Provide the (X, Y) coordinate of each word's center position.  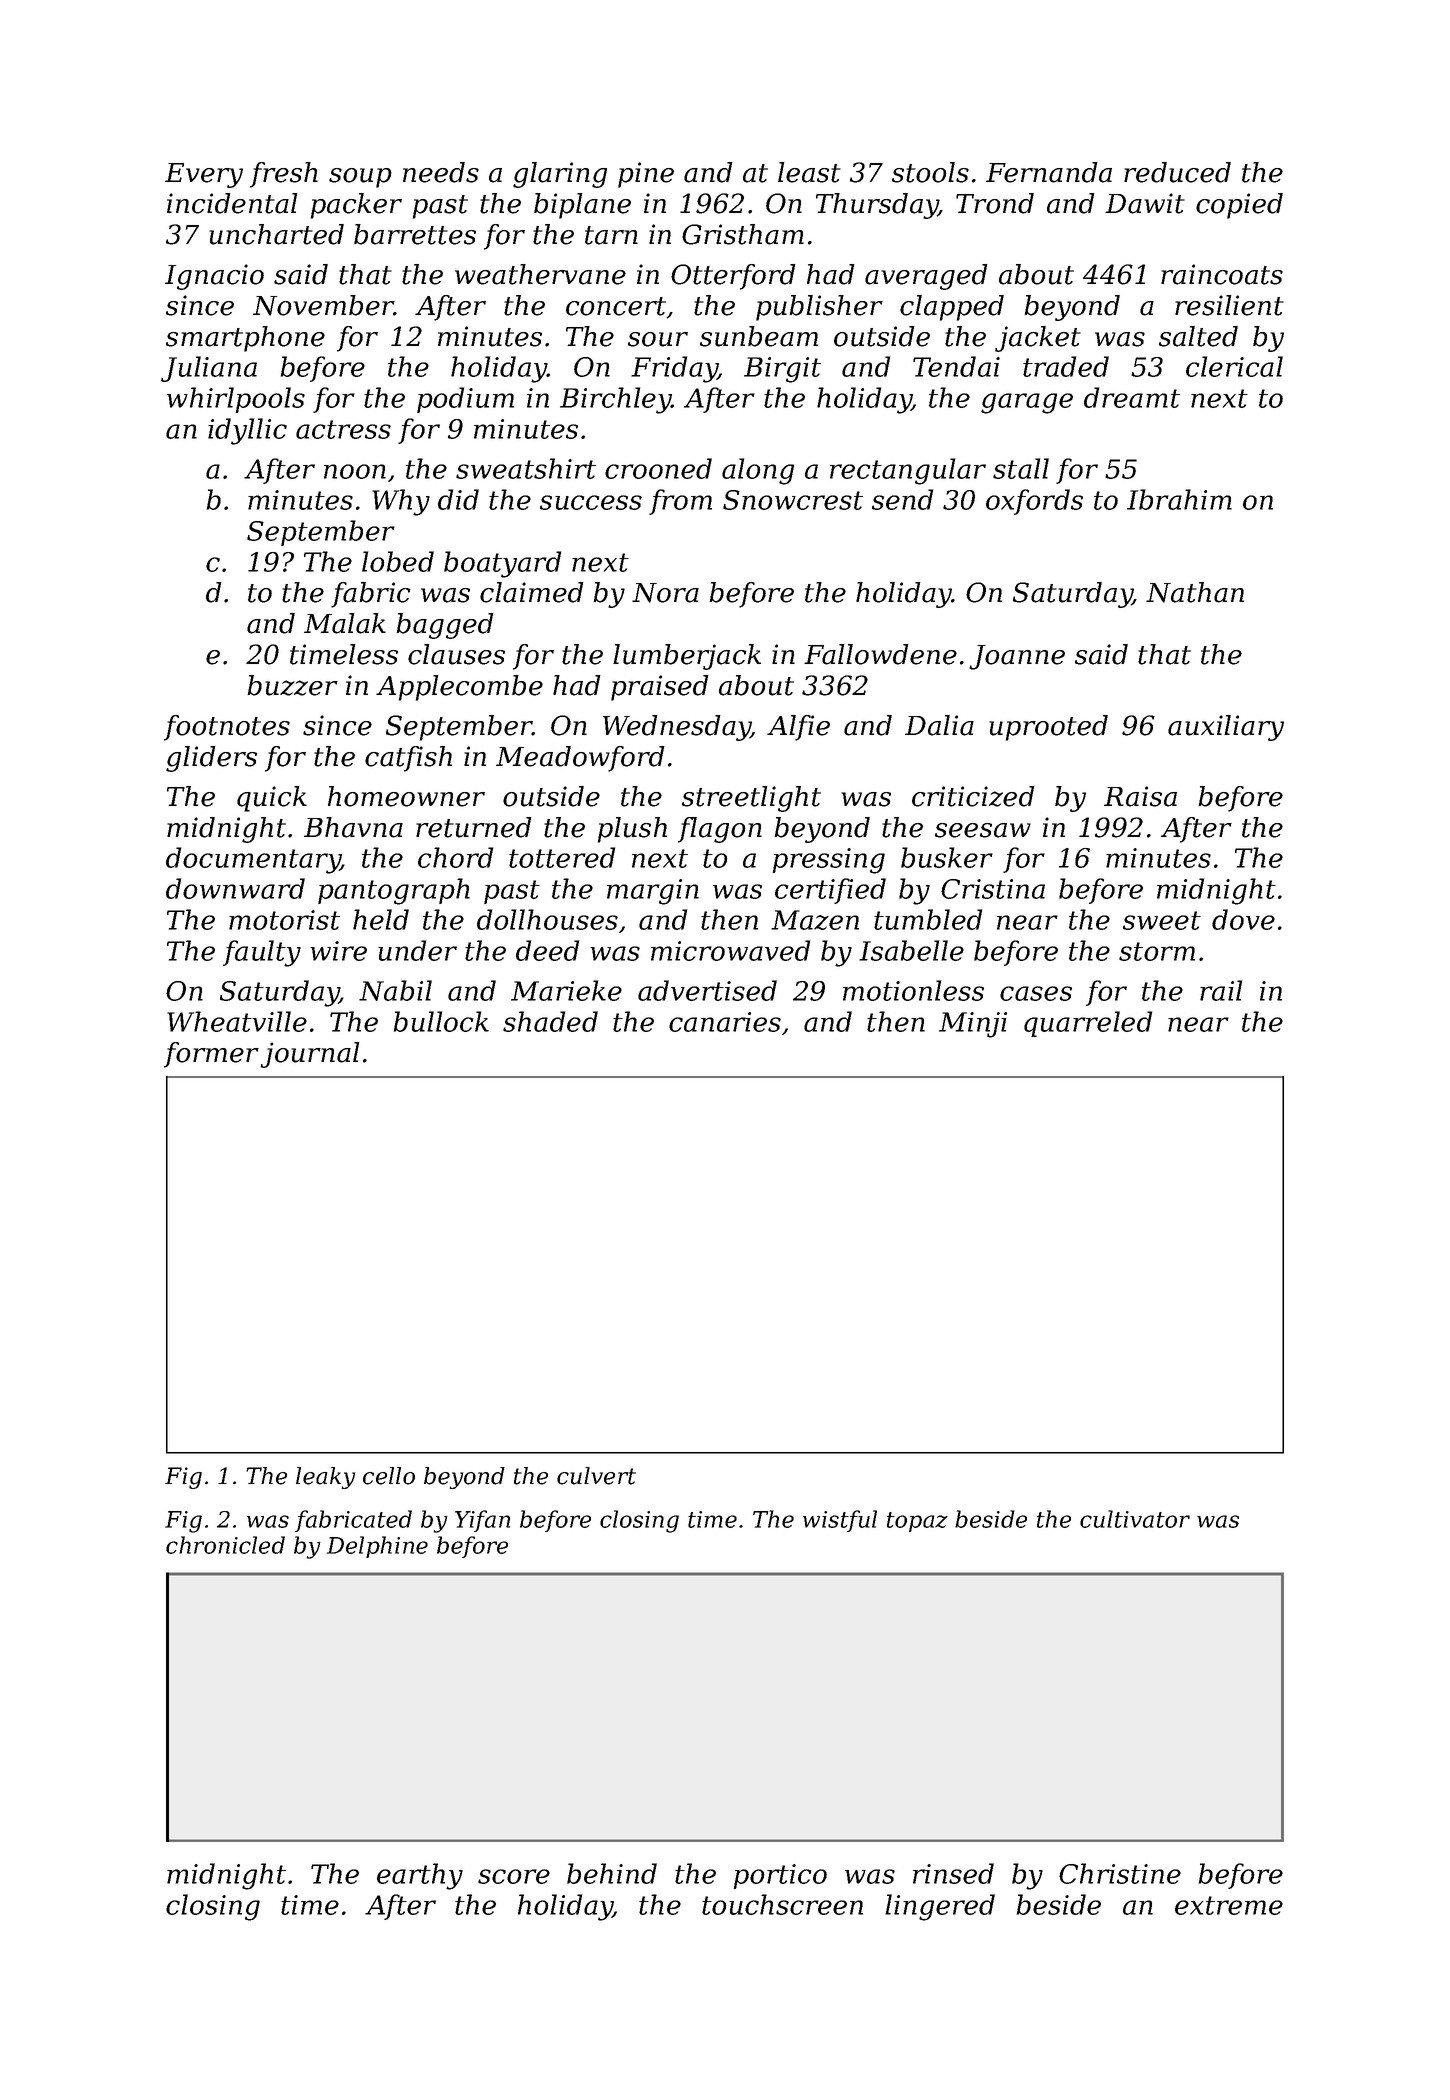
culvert (596, 1476)
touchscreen (782, 1904)
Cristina (993, 889)
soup (360, 178)
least (809, 172)
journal (310, 1055)
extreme (1229, 1905)
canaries (725, 1022)
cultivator (1135, 1519)
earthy (420, 1876)
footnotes (227, 728)
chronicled (225, 1545)
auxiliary (1226, 728)
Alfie (798, 728)
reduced (1177, 172)
